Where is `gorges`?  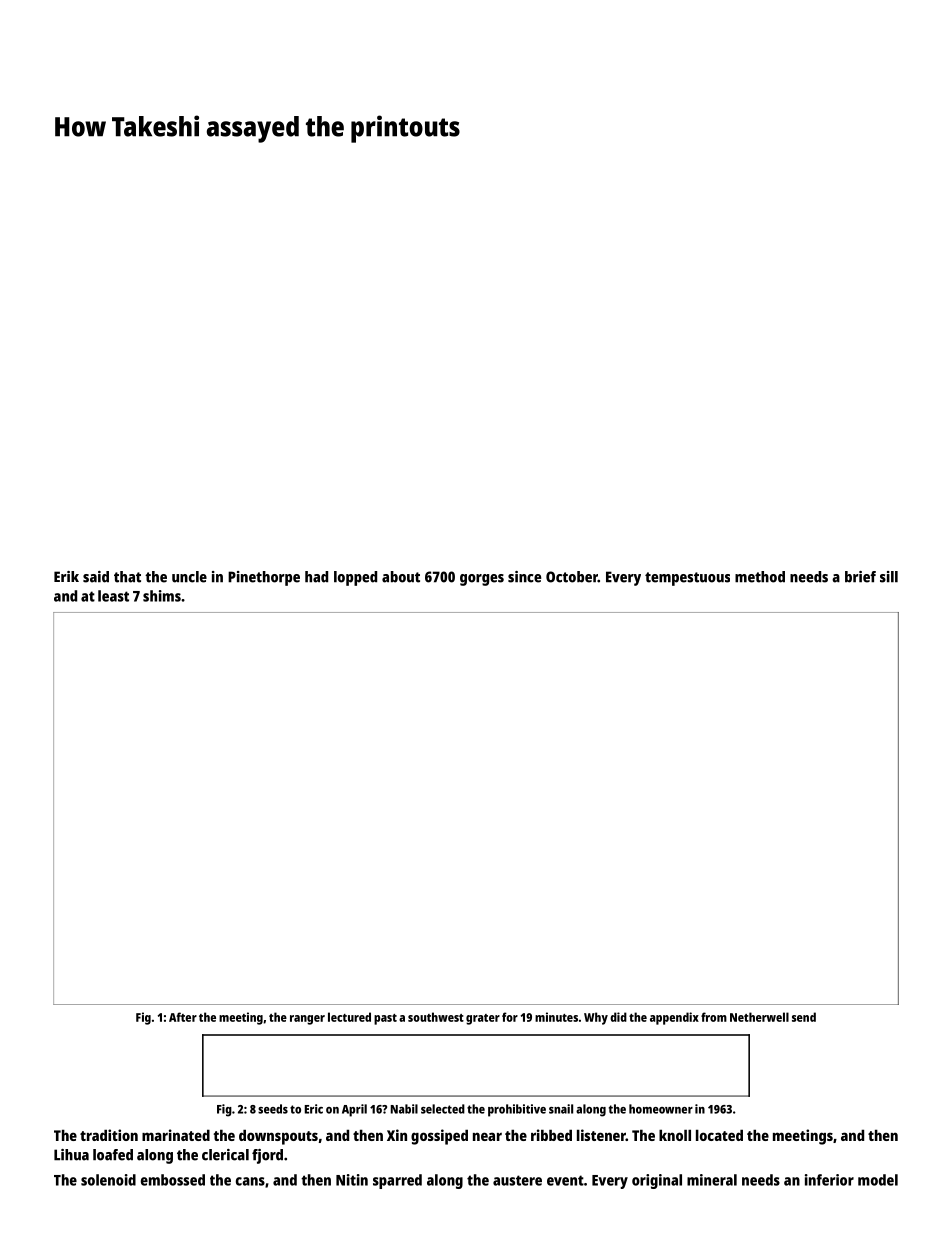
gorges is located at coordinates (482, 580).
